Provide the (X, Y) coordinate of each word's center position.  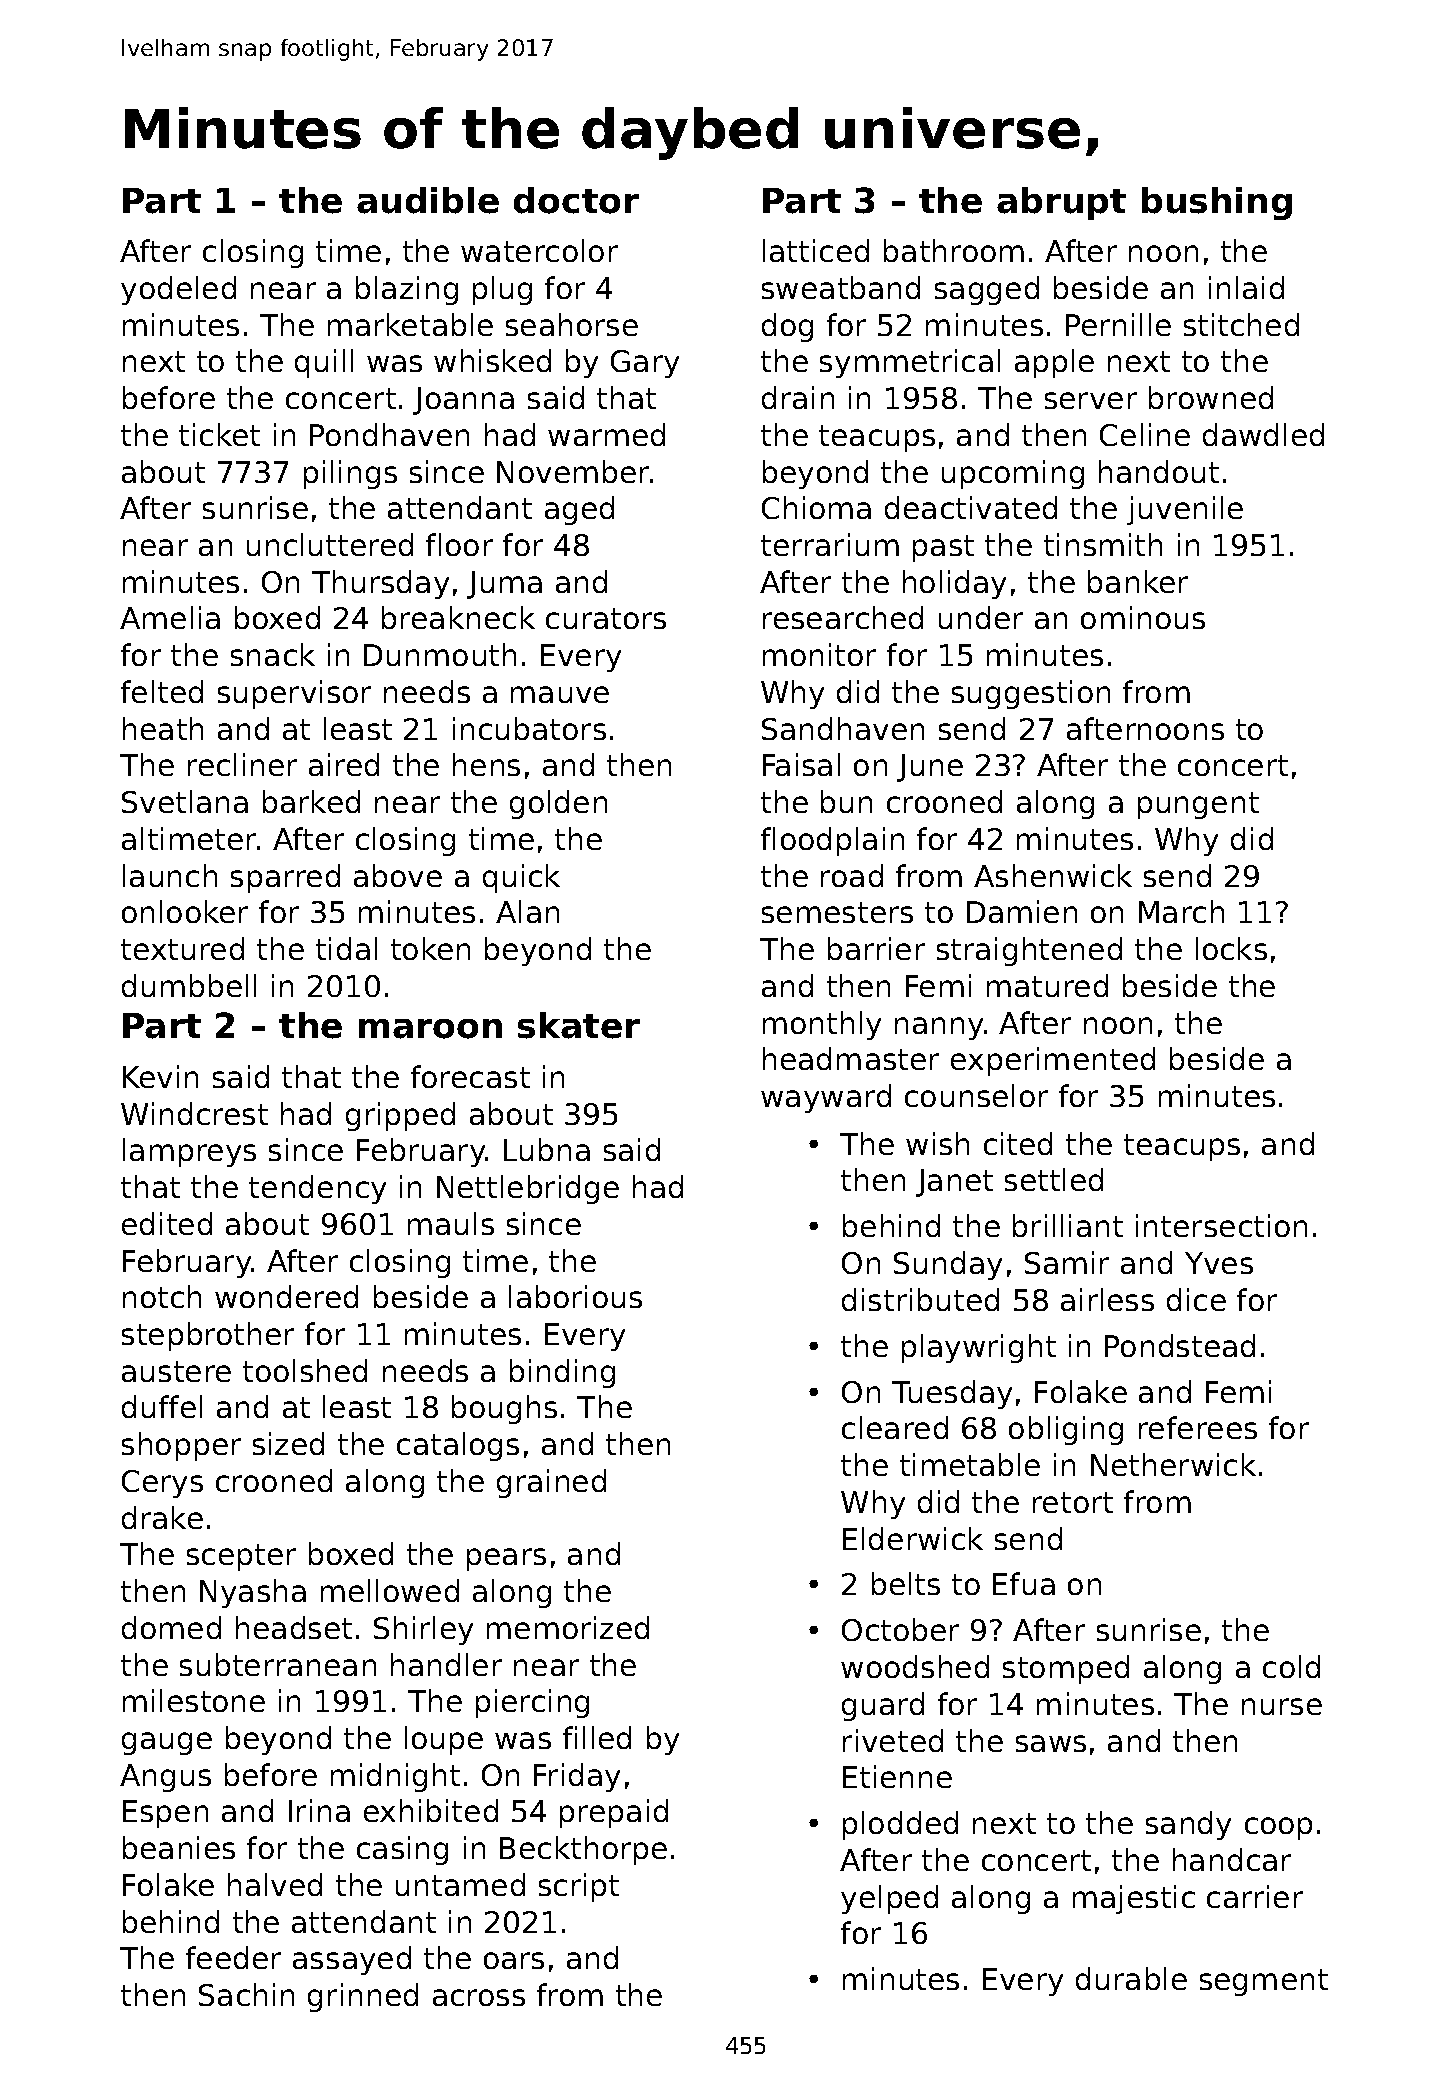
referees (1198, 1427)
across (479, 1997)
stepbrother (208, 1336)
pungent (1198, 805)
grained (551, 1483)
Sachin (246, 1994)
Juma (504, 585)
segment (1264, 1982)
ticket (219, 434)
